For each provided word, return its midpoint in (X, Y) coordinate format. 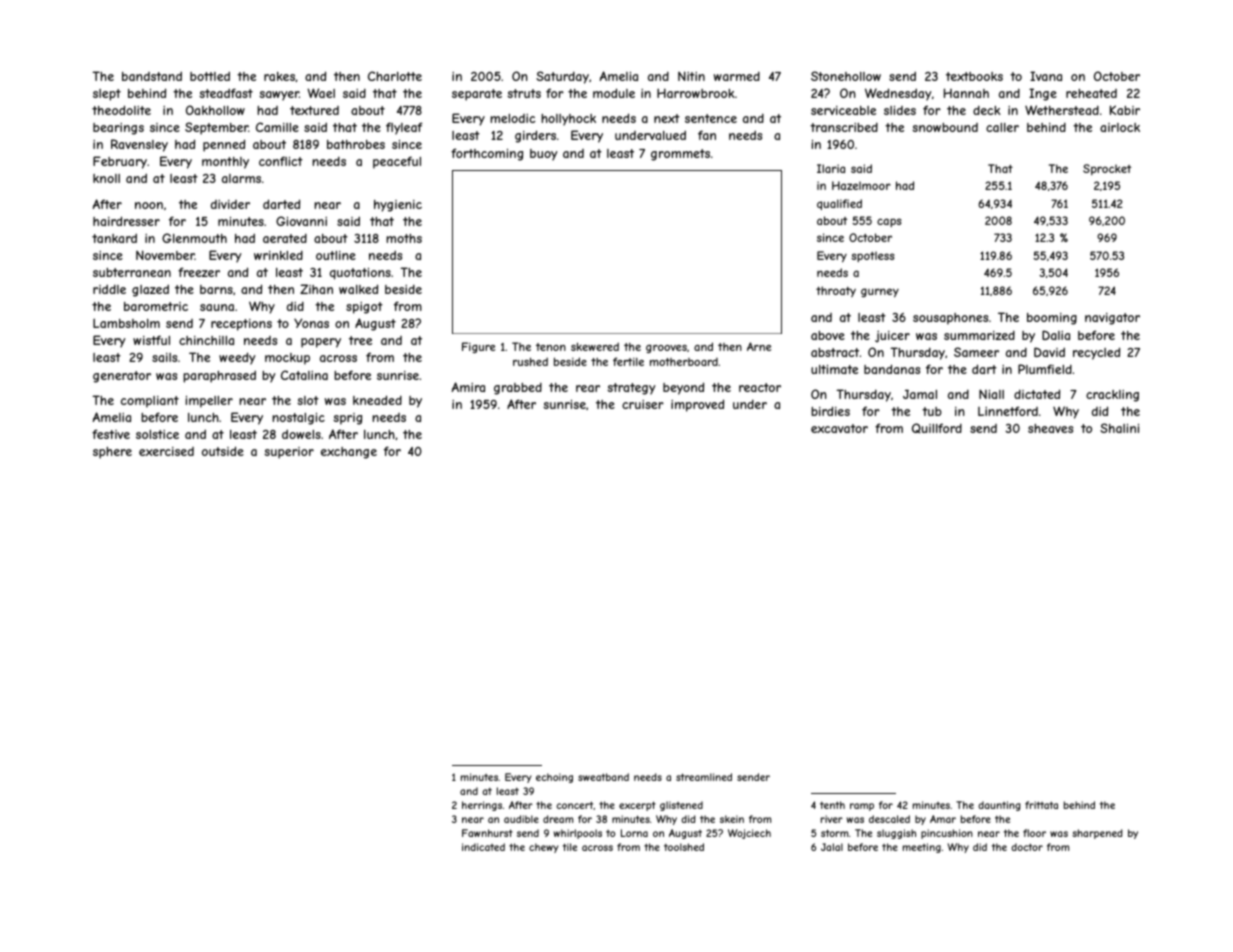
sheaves (1050, 428)
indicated (483, 847)
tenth (832, 805)
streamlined (704, 777)
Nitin (691, 76)
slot (308, 400)
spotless (873, 256)
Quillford (937, 428)
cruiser (643, 404)
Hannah (966, 93)
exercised (166, 451)
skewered (595, 346)
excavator (839, 428)
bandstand (152, 76)
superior (289, 453)
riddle (109, 289)
